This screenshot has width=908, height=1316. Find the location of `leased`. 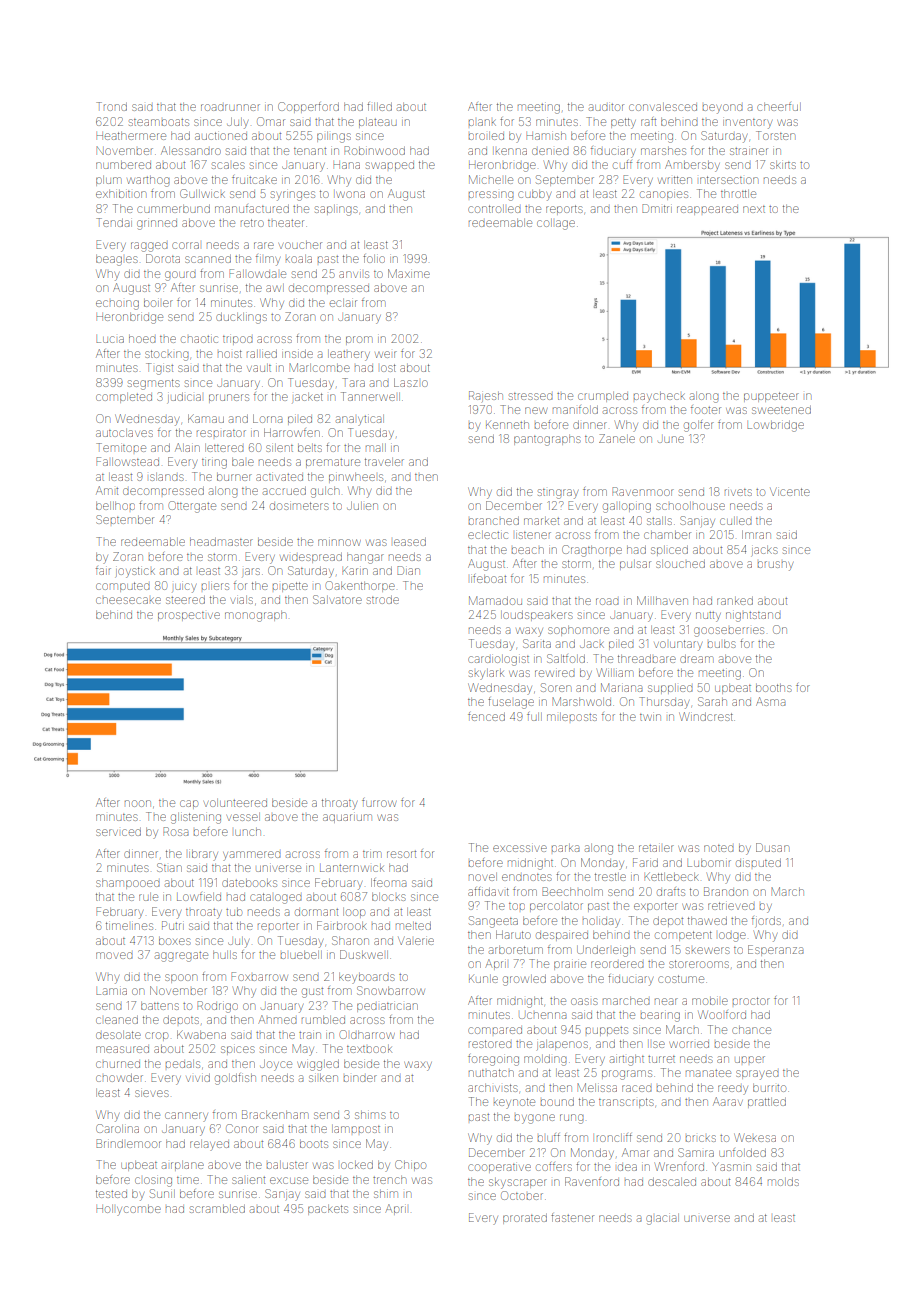

leased is located at coordinates (410, 542).
